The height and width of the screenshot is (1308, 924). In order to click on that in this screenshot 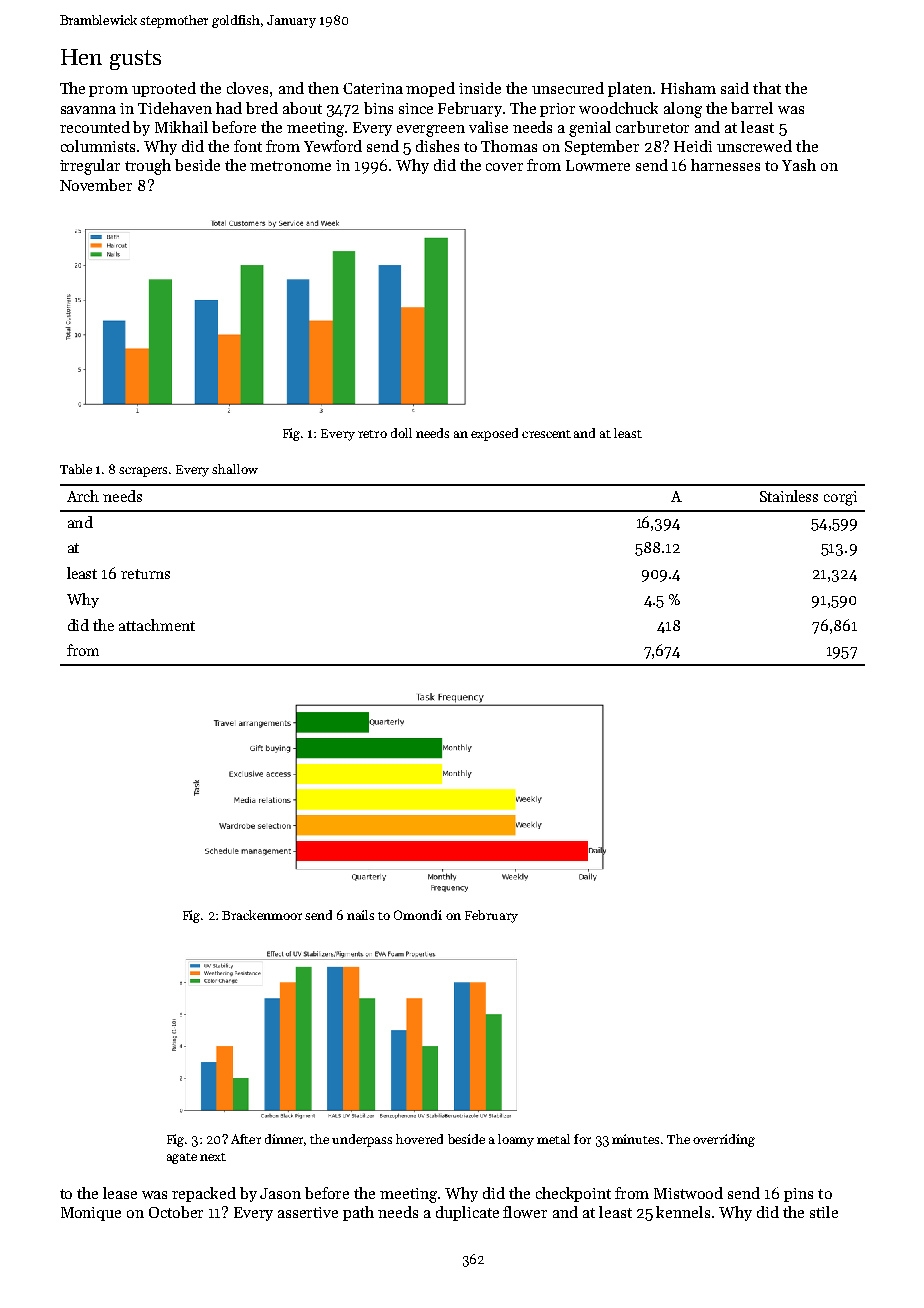, I will do `click(767, 88)`.
